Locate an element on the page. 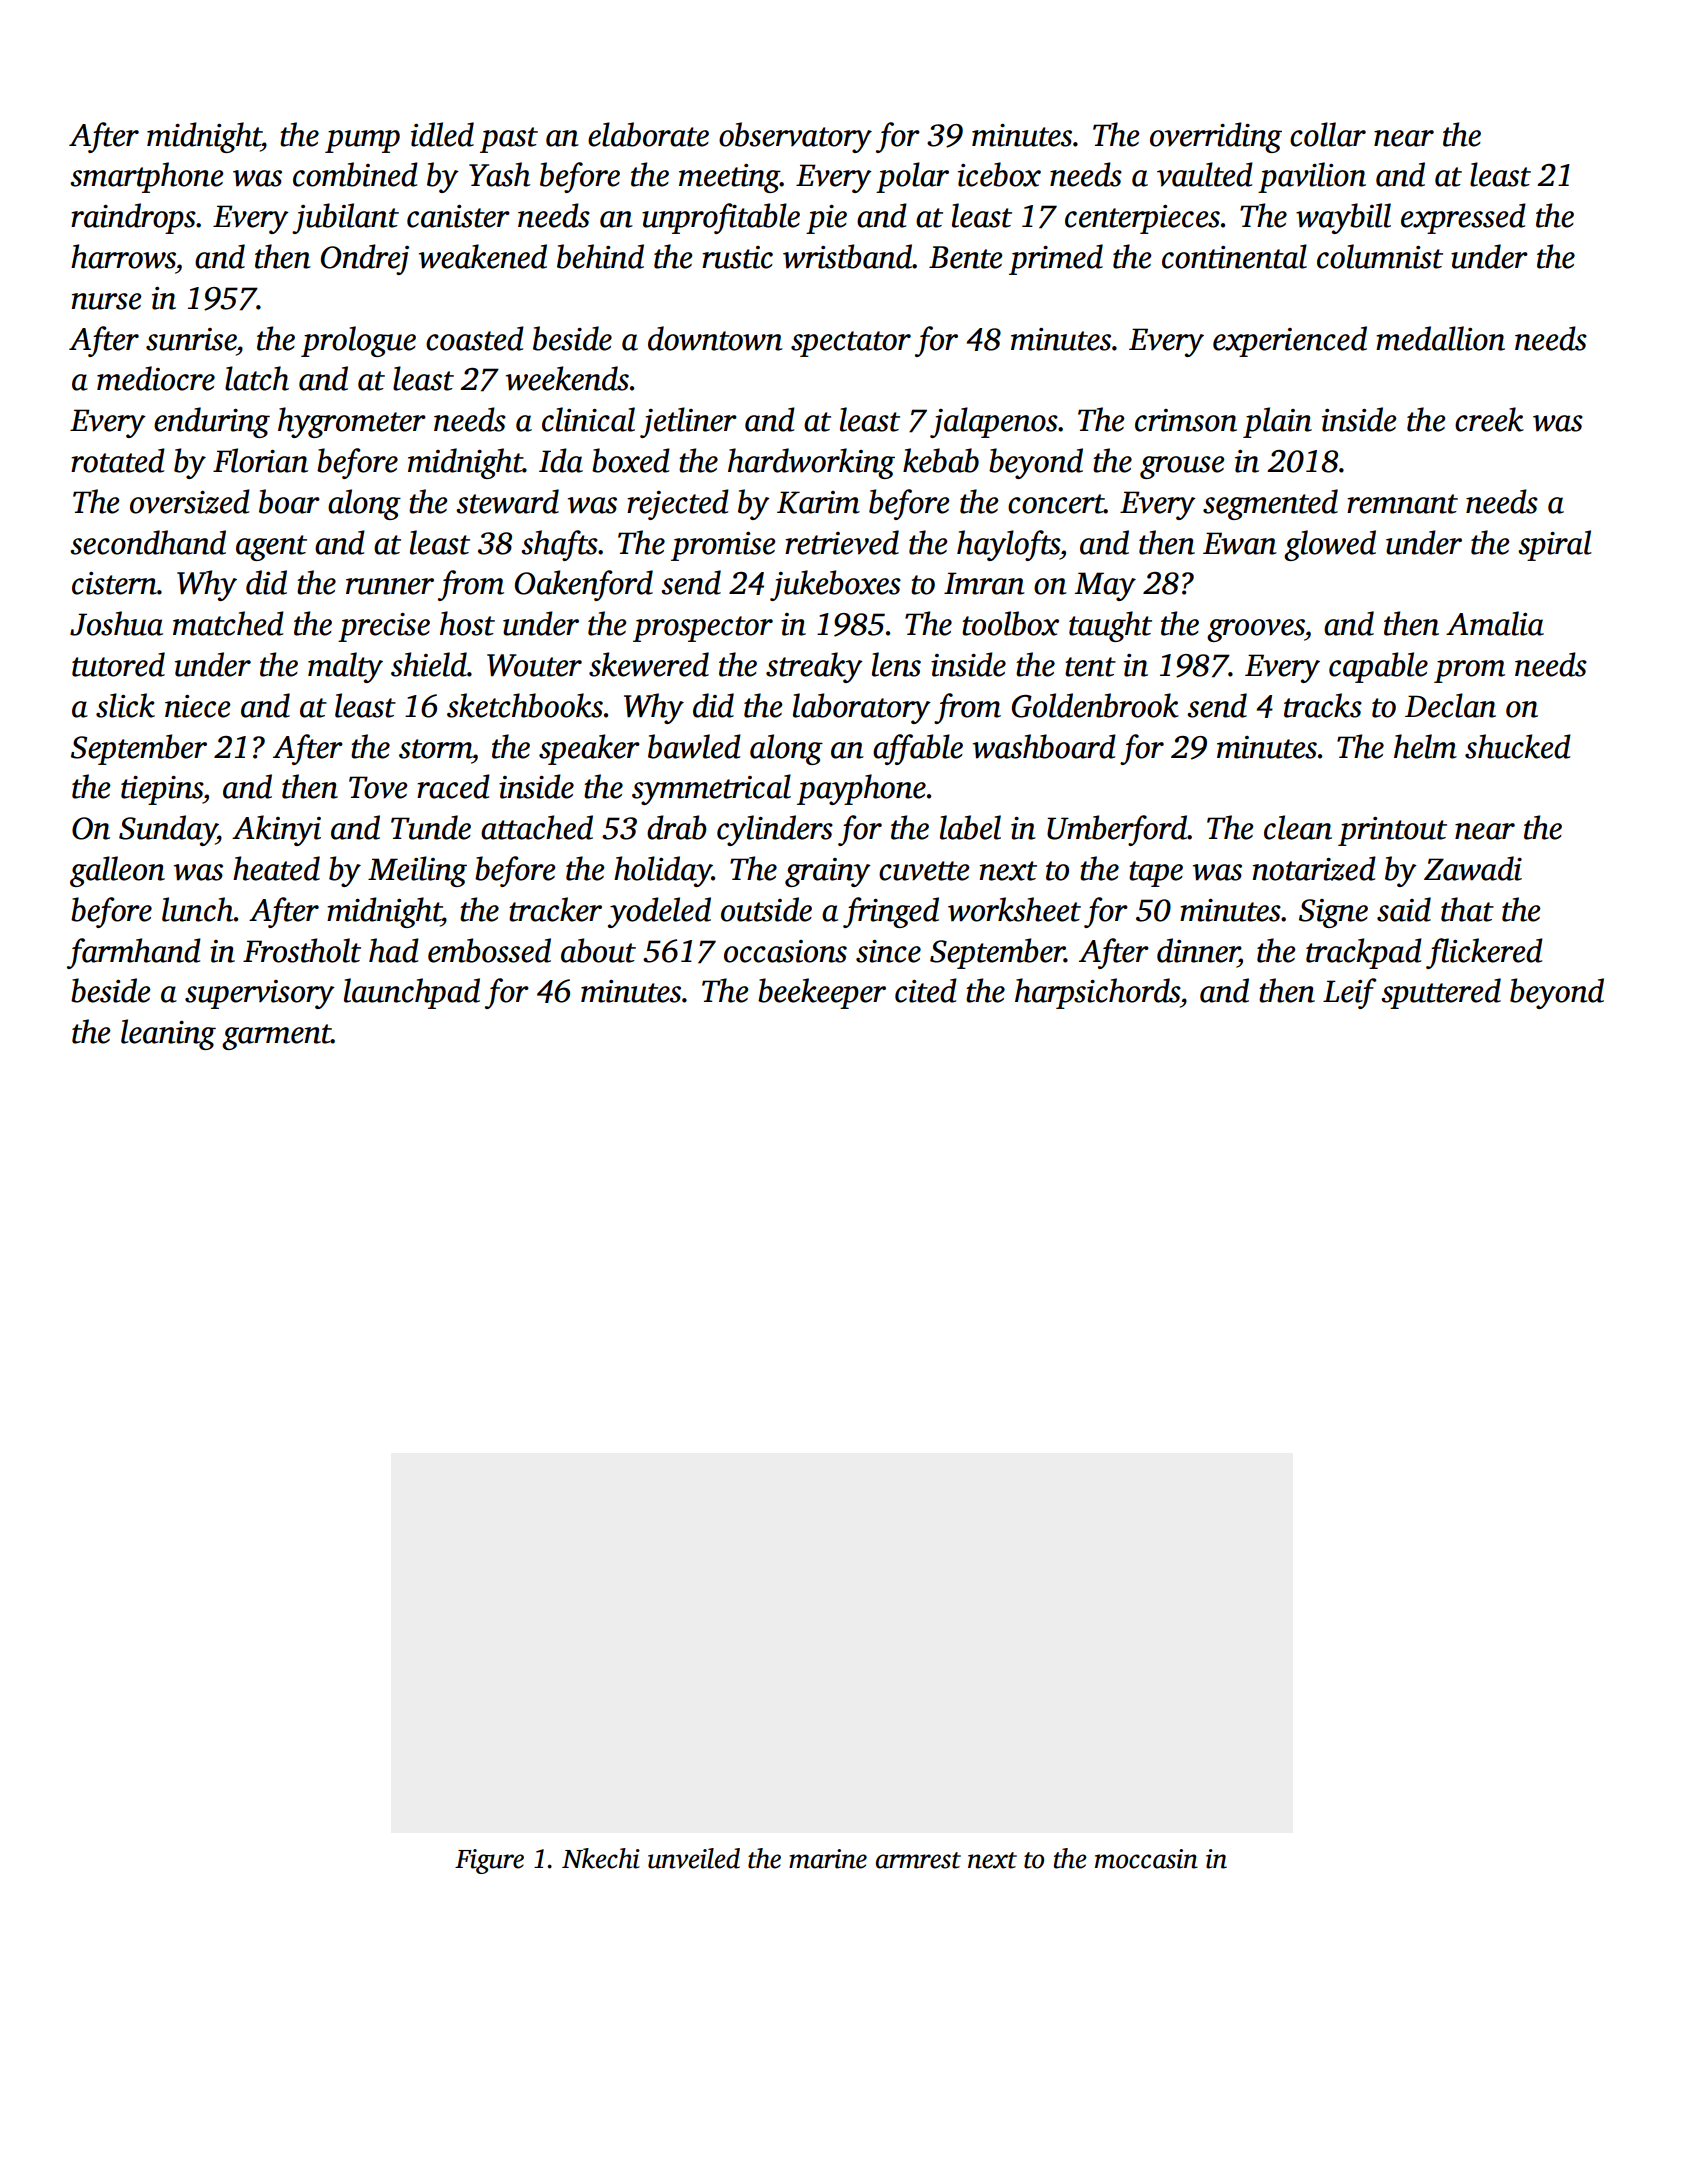  Goldenbrook is located at coordinates (1095, 705).
